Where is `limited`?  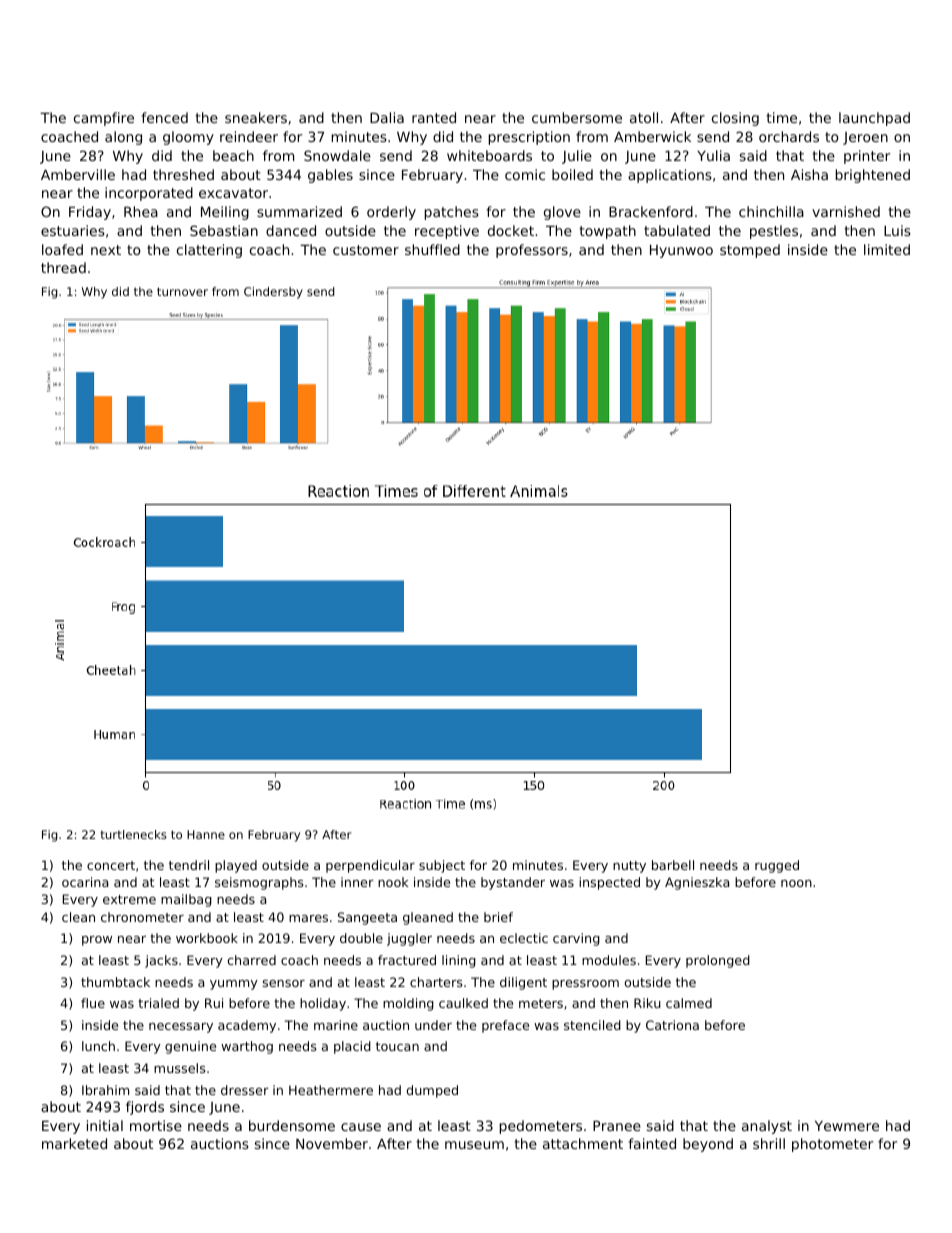 limited is located at coordinates (887, 249).
